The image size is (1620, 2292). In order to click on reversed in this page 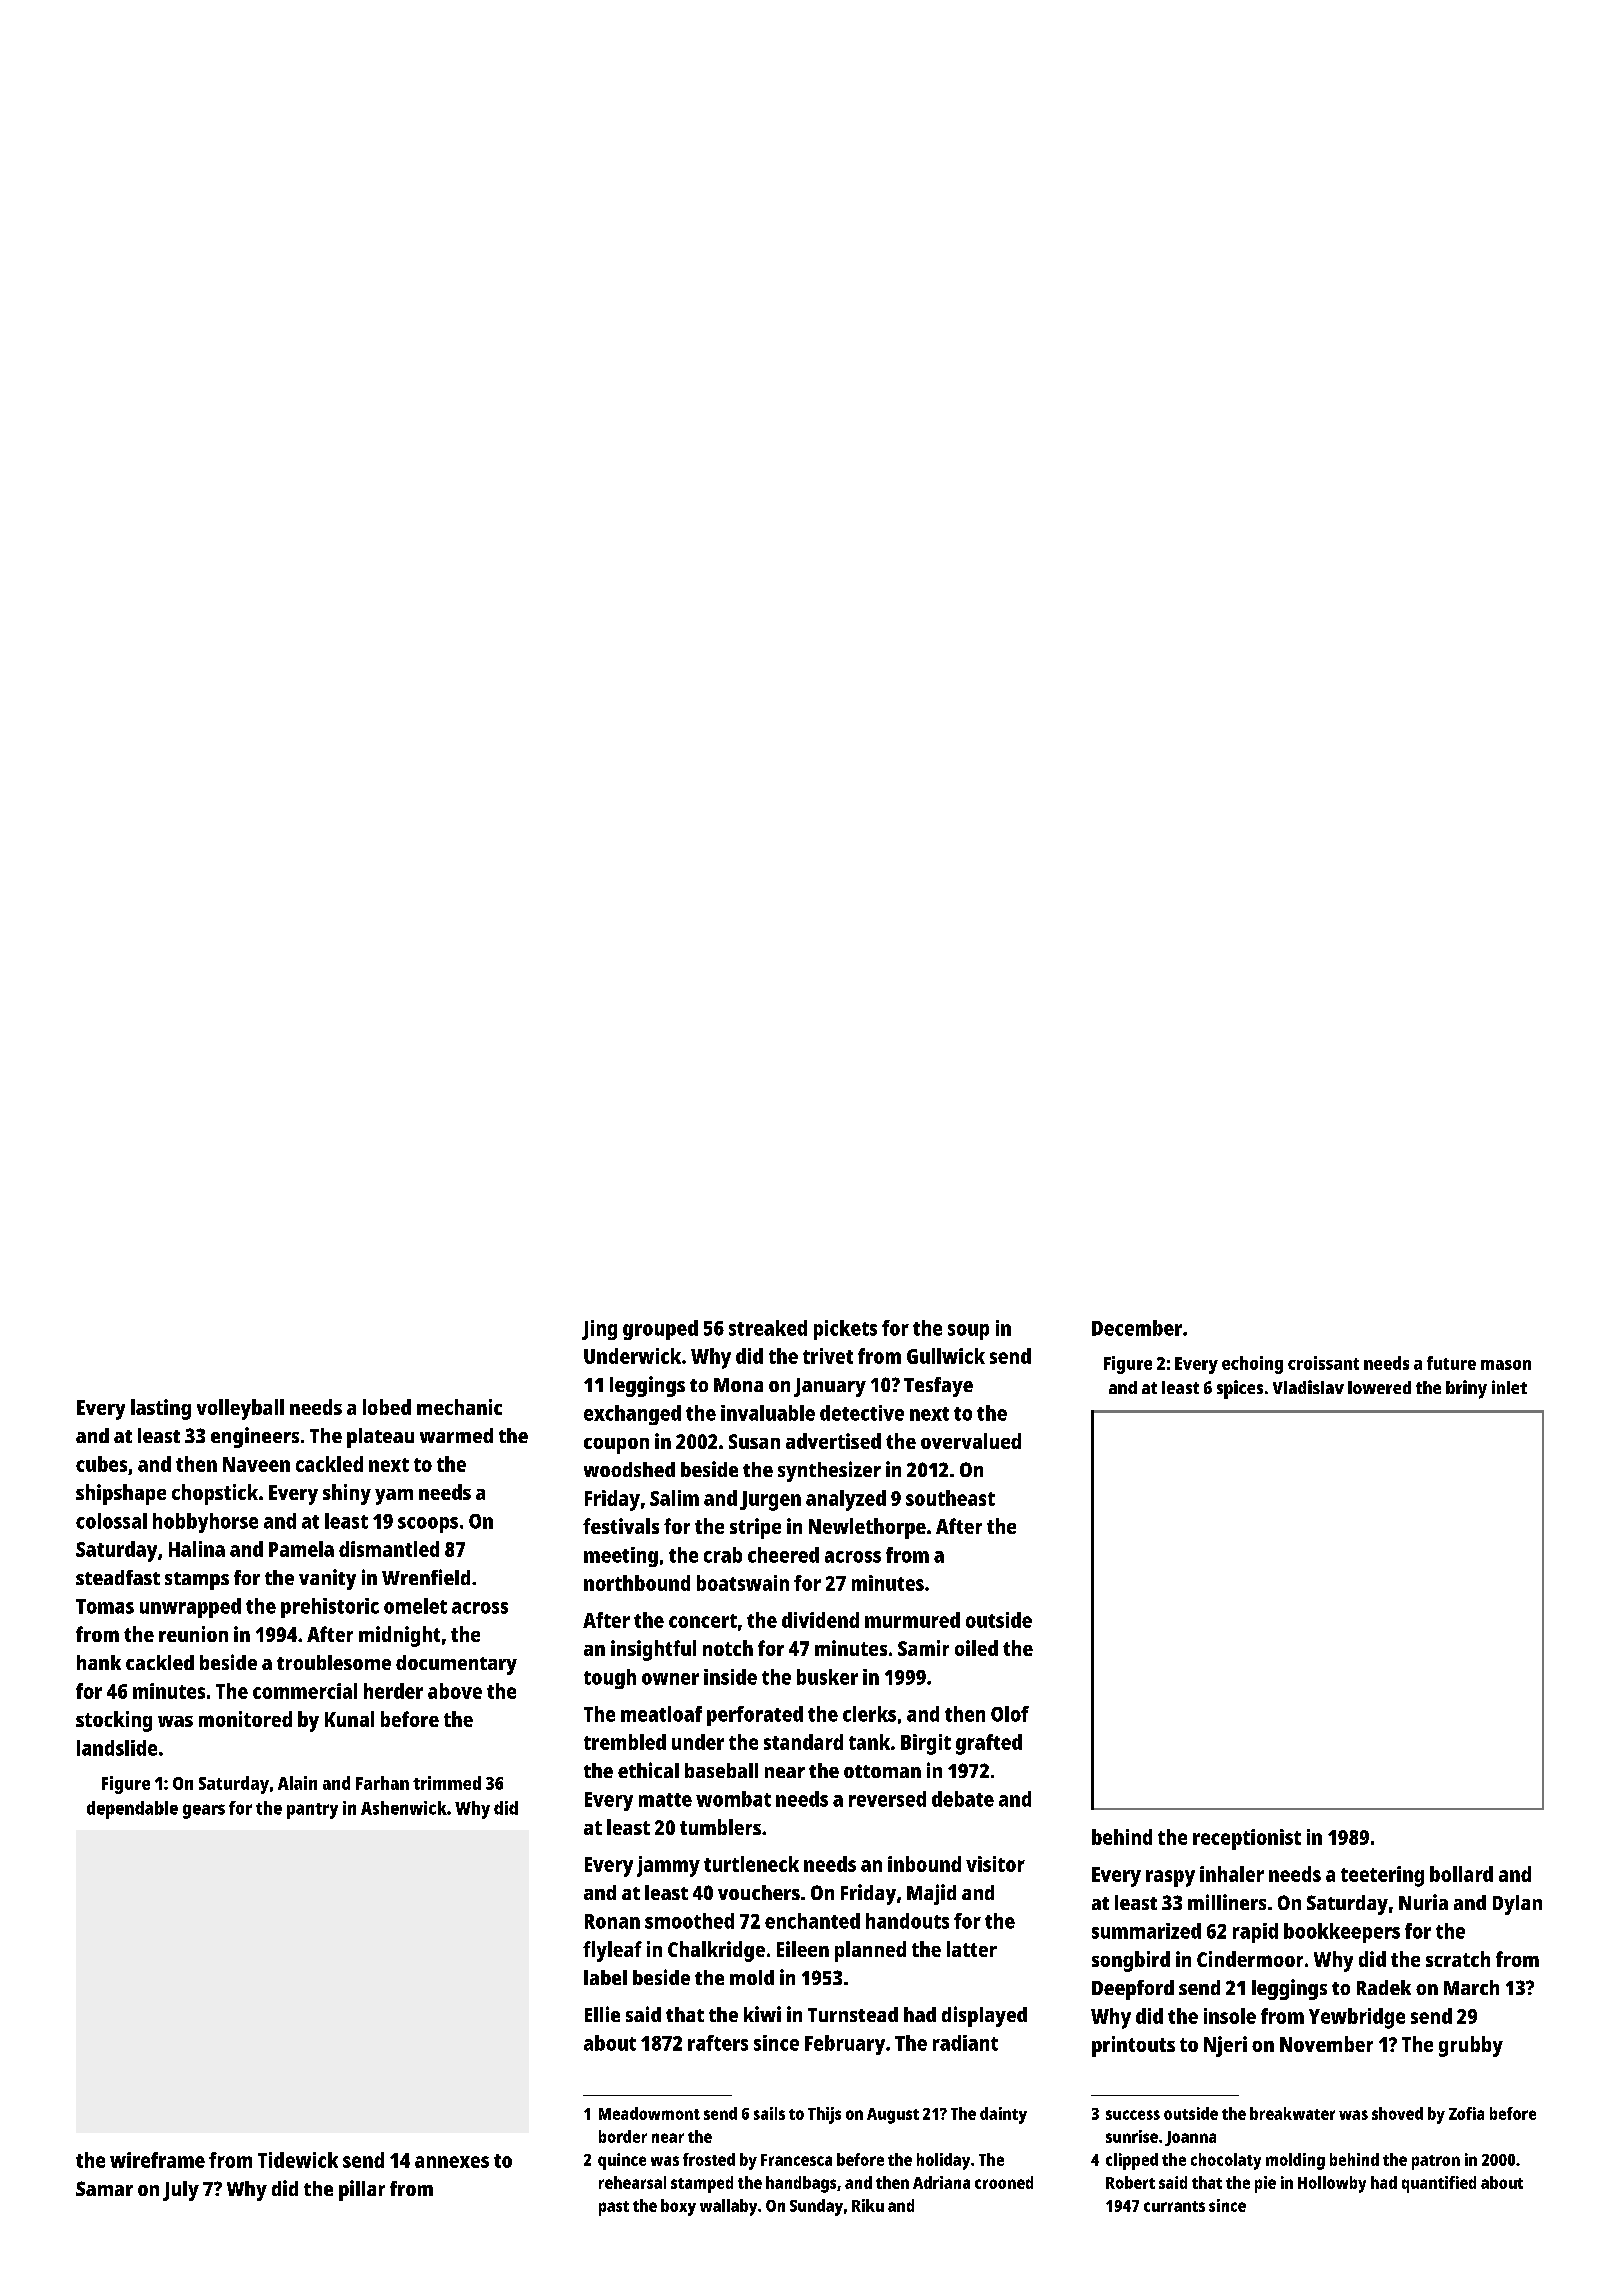, I will do `click(887, 1799)`.
